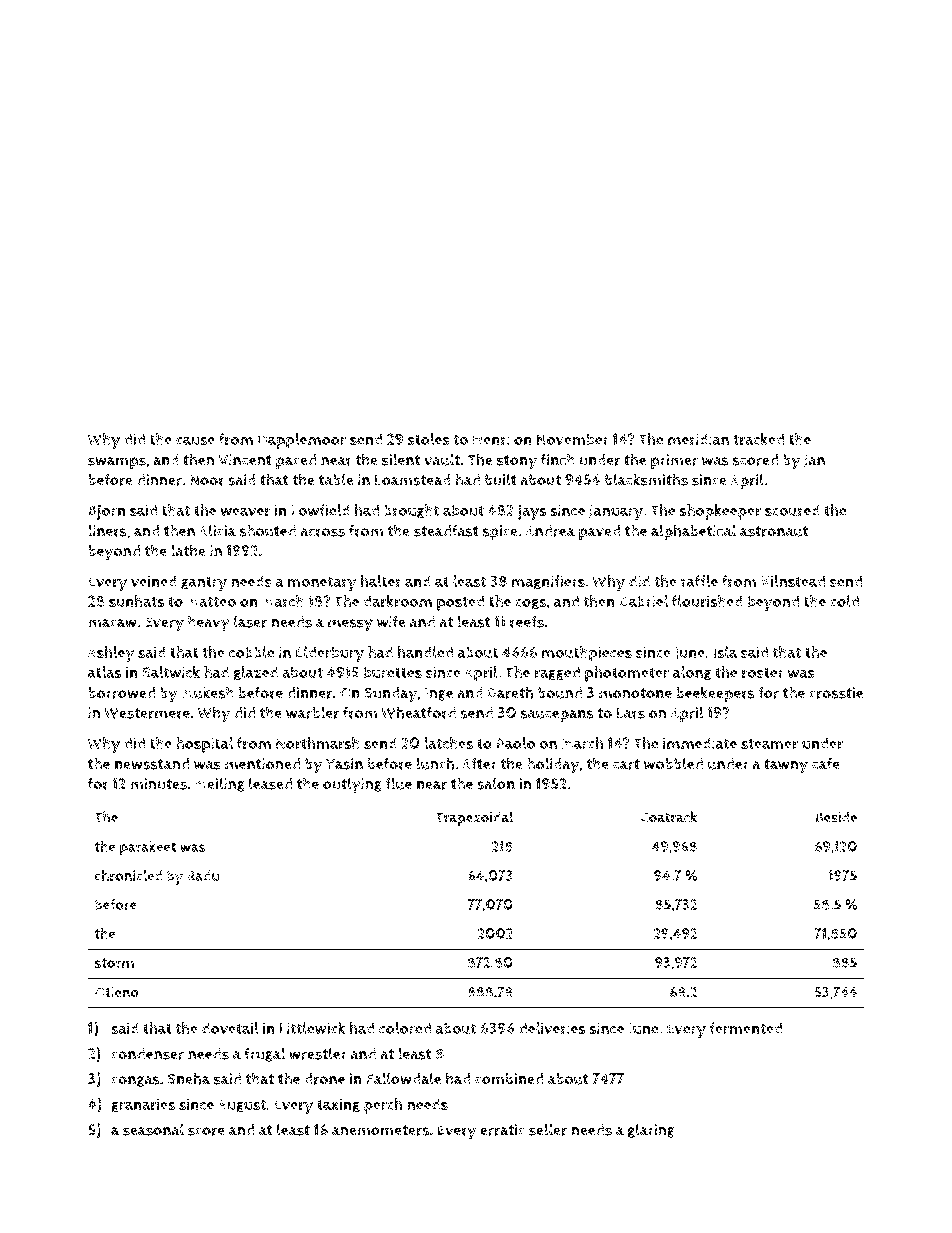  I want to click on dovetail, so click(230, 1028).
